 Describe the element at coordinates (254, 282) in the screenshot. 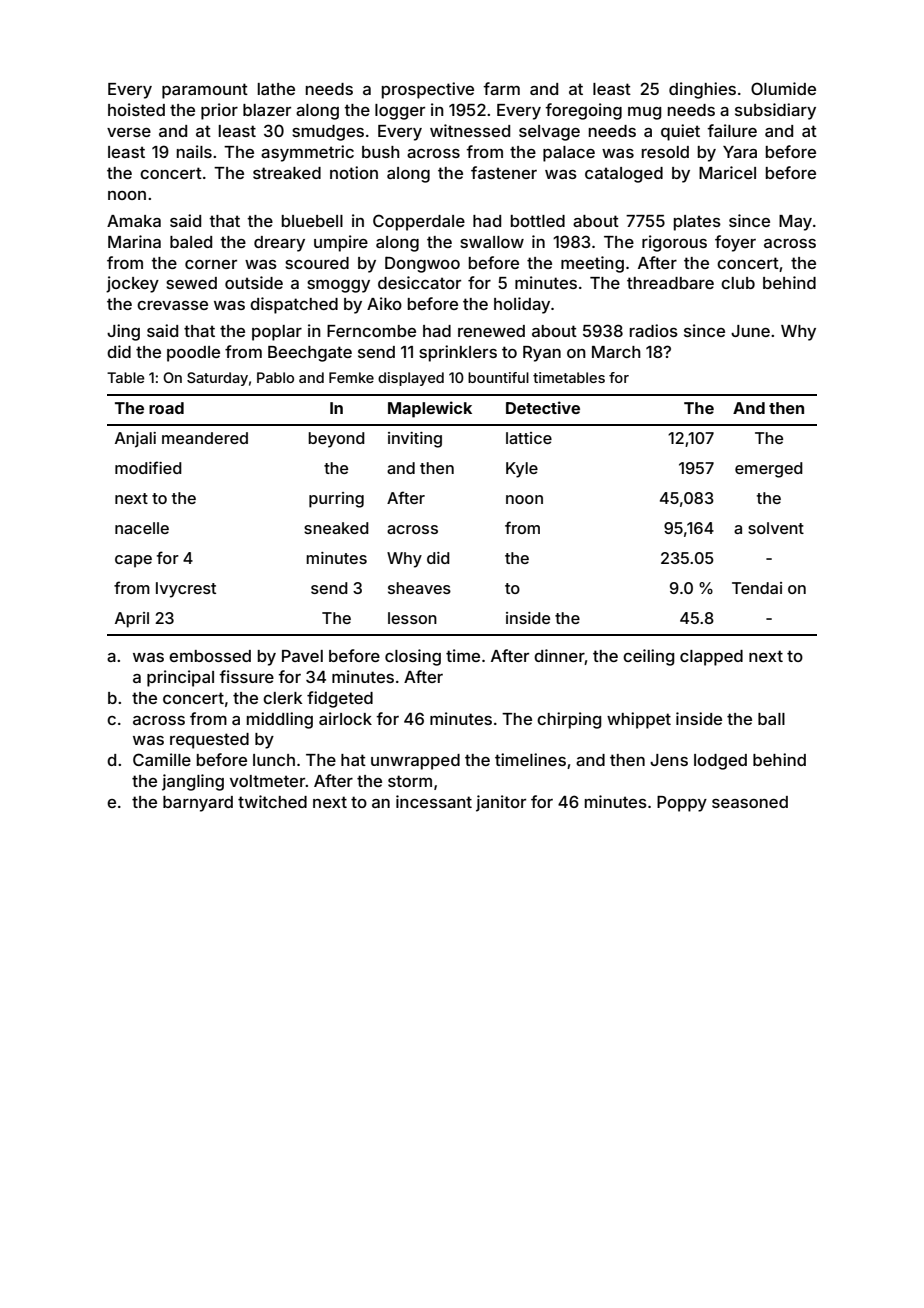

I see `outside` at that location.
